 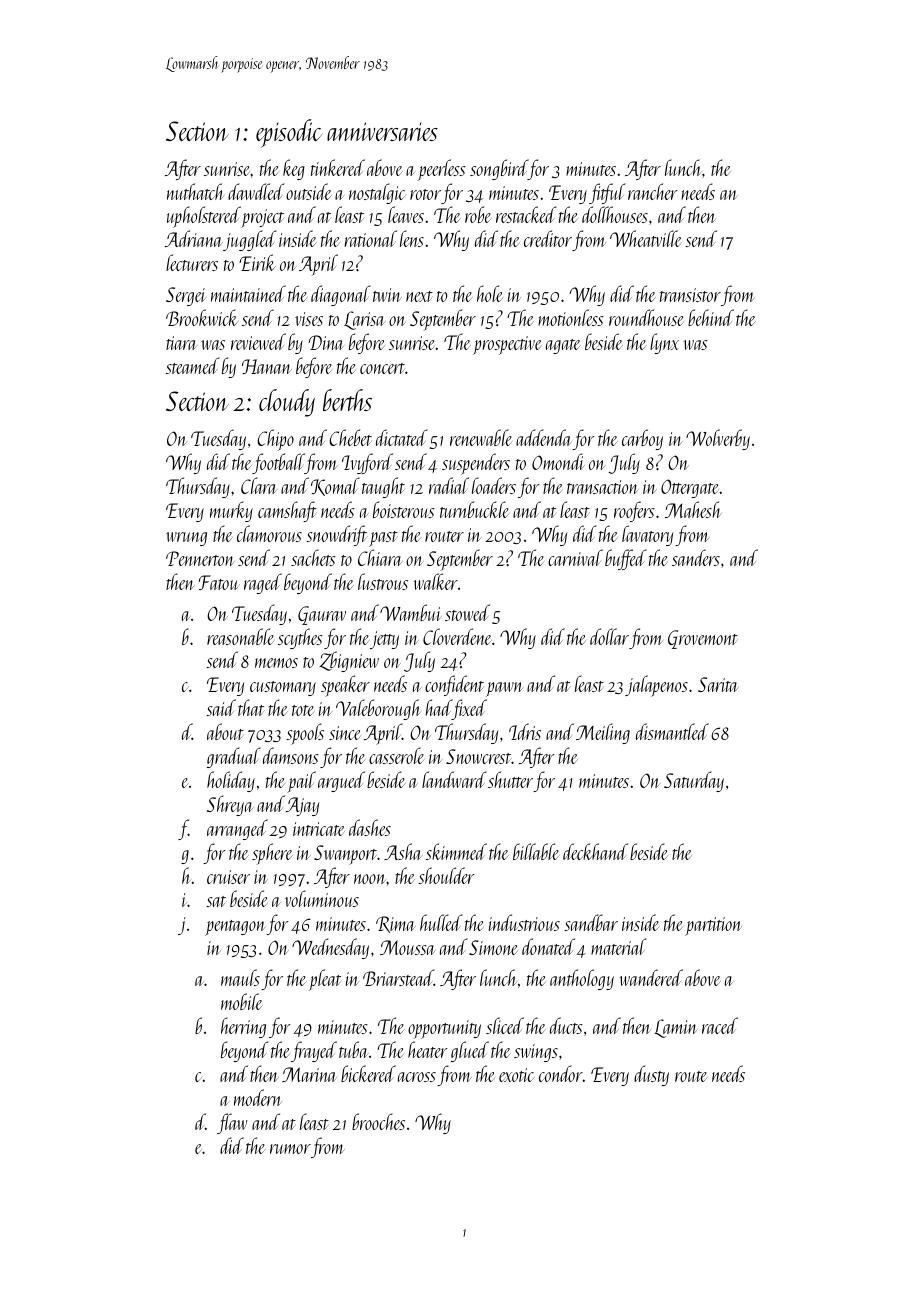 I want to click on sanders, so click(x=696, y=557).
